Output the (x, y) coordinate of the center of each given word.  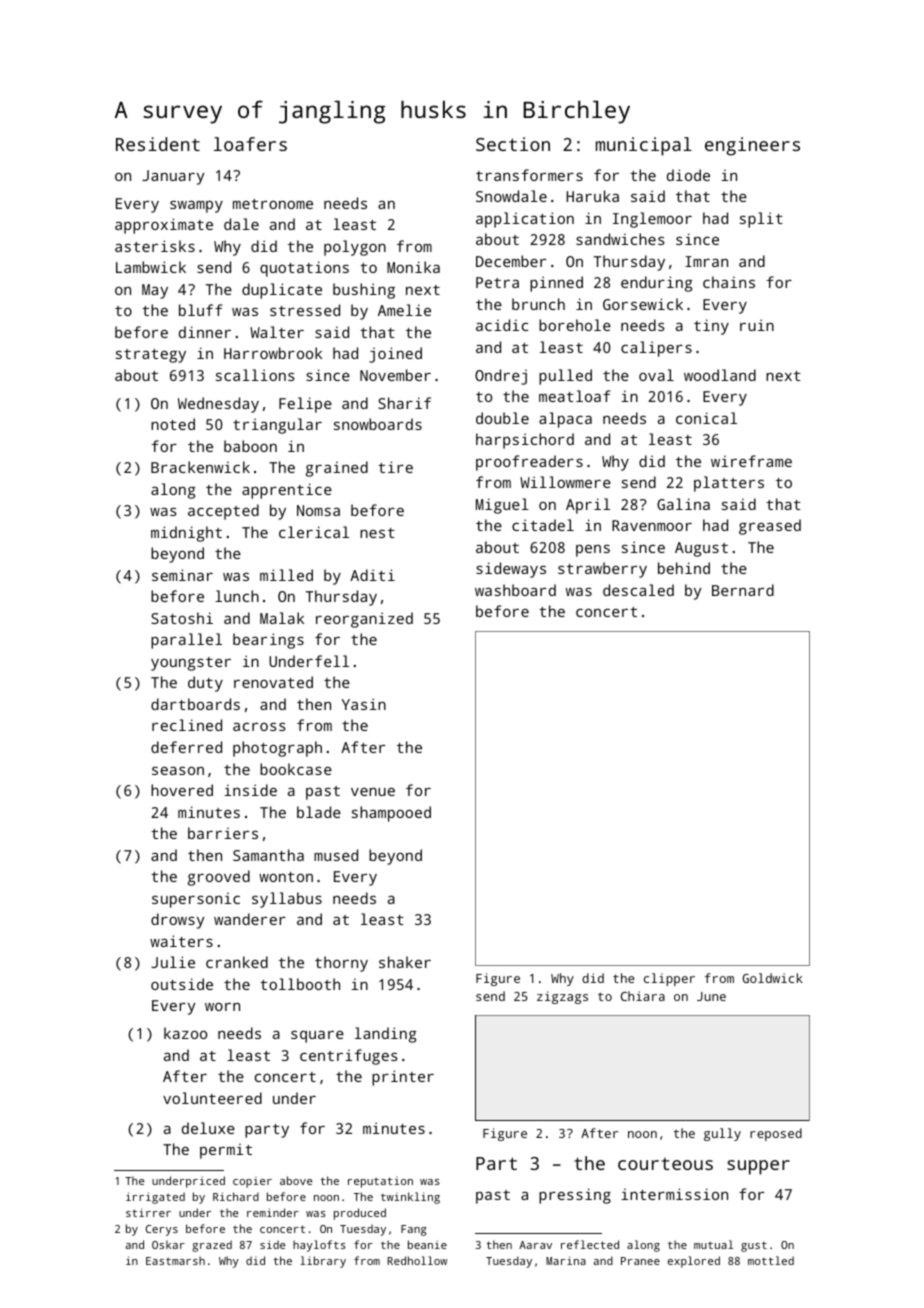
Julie (173, 962)
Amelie (404, 310)
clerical (314, 532)
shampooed (391, 814)
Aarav (535, 1245)
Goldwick (773, 978)
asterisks (155, 246)
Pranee (640, 1261)
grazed (212, 1246)
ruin (757, 325)
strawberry (602, 570)
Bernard (743, 590)
